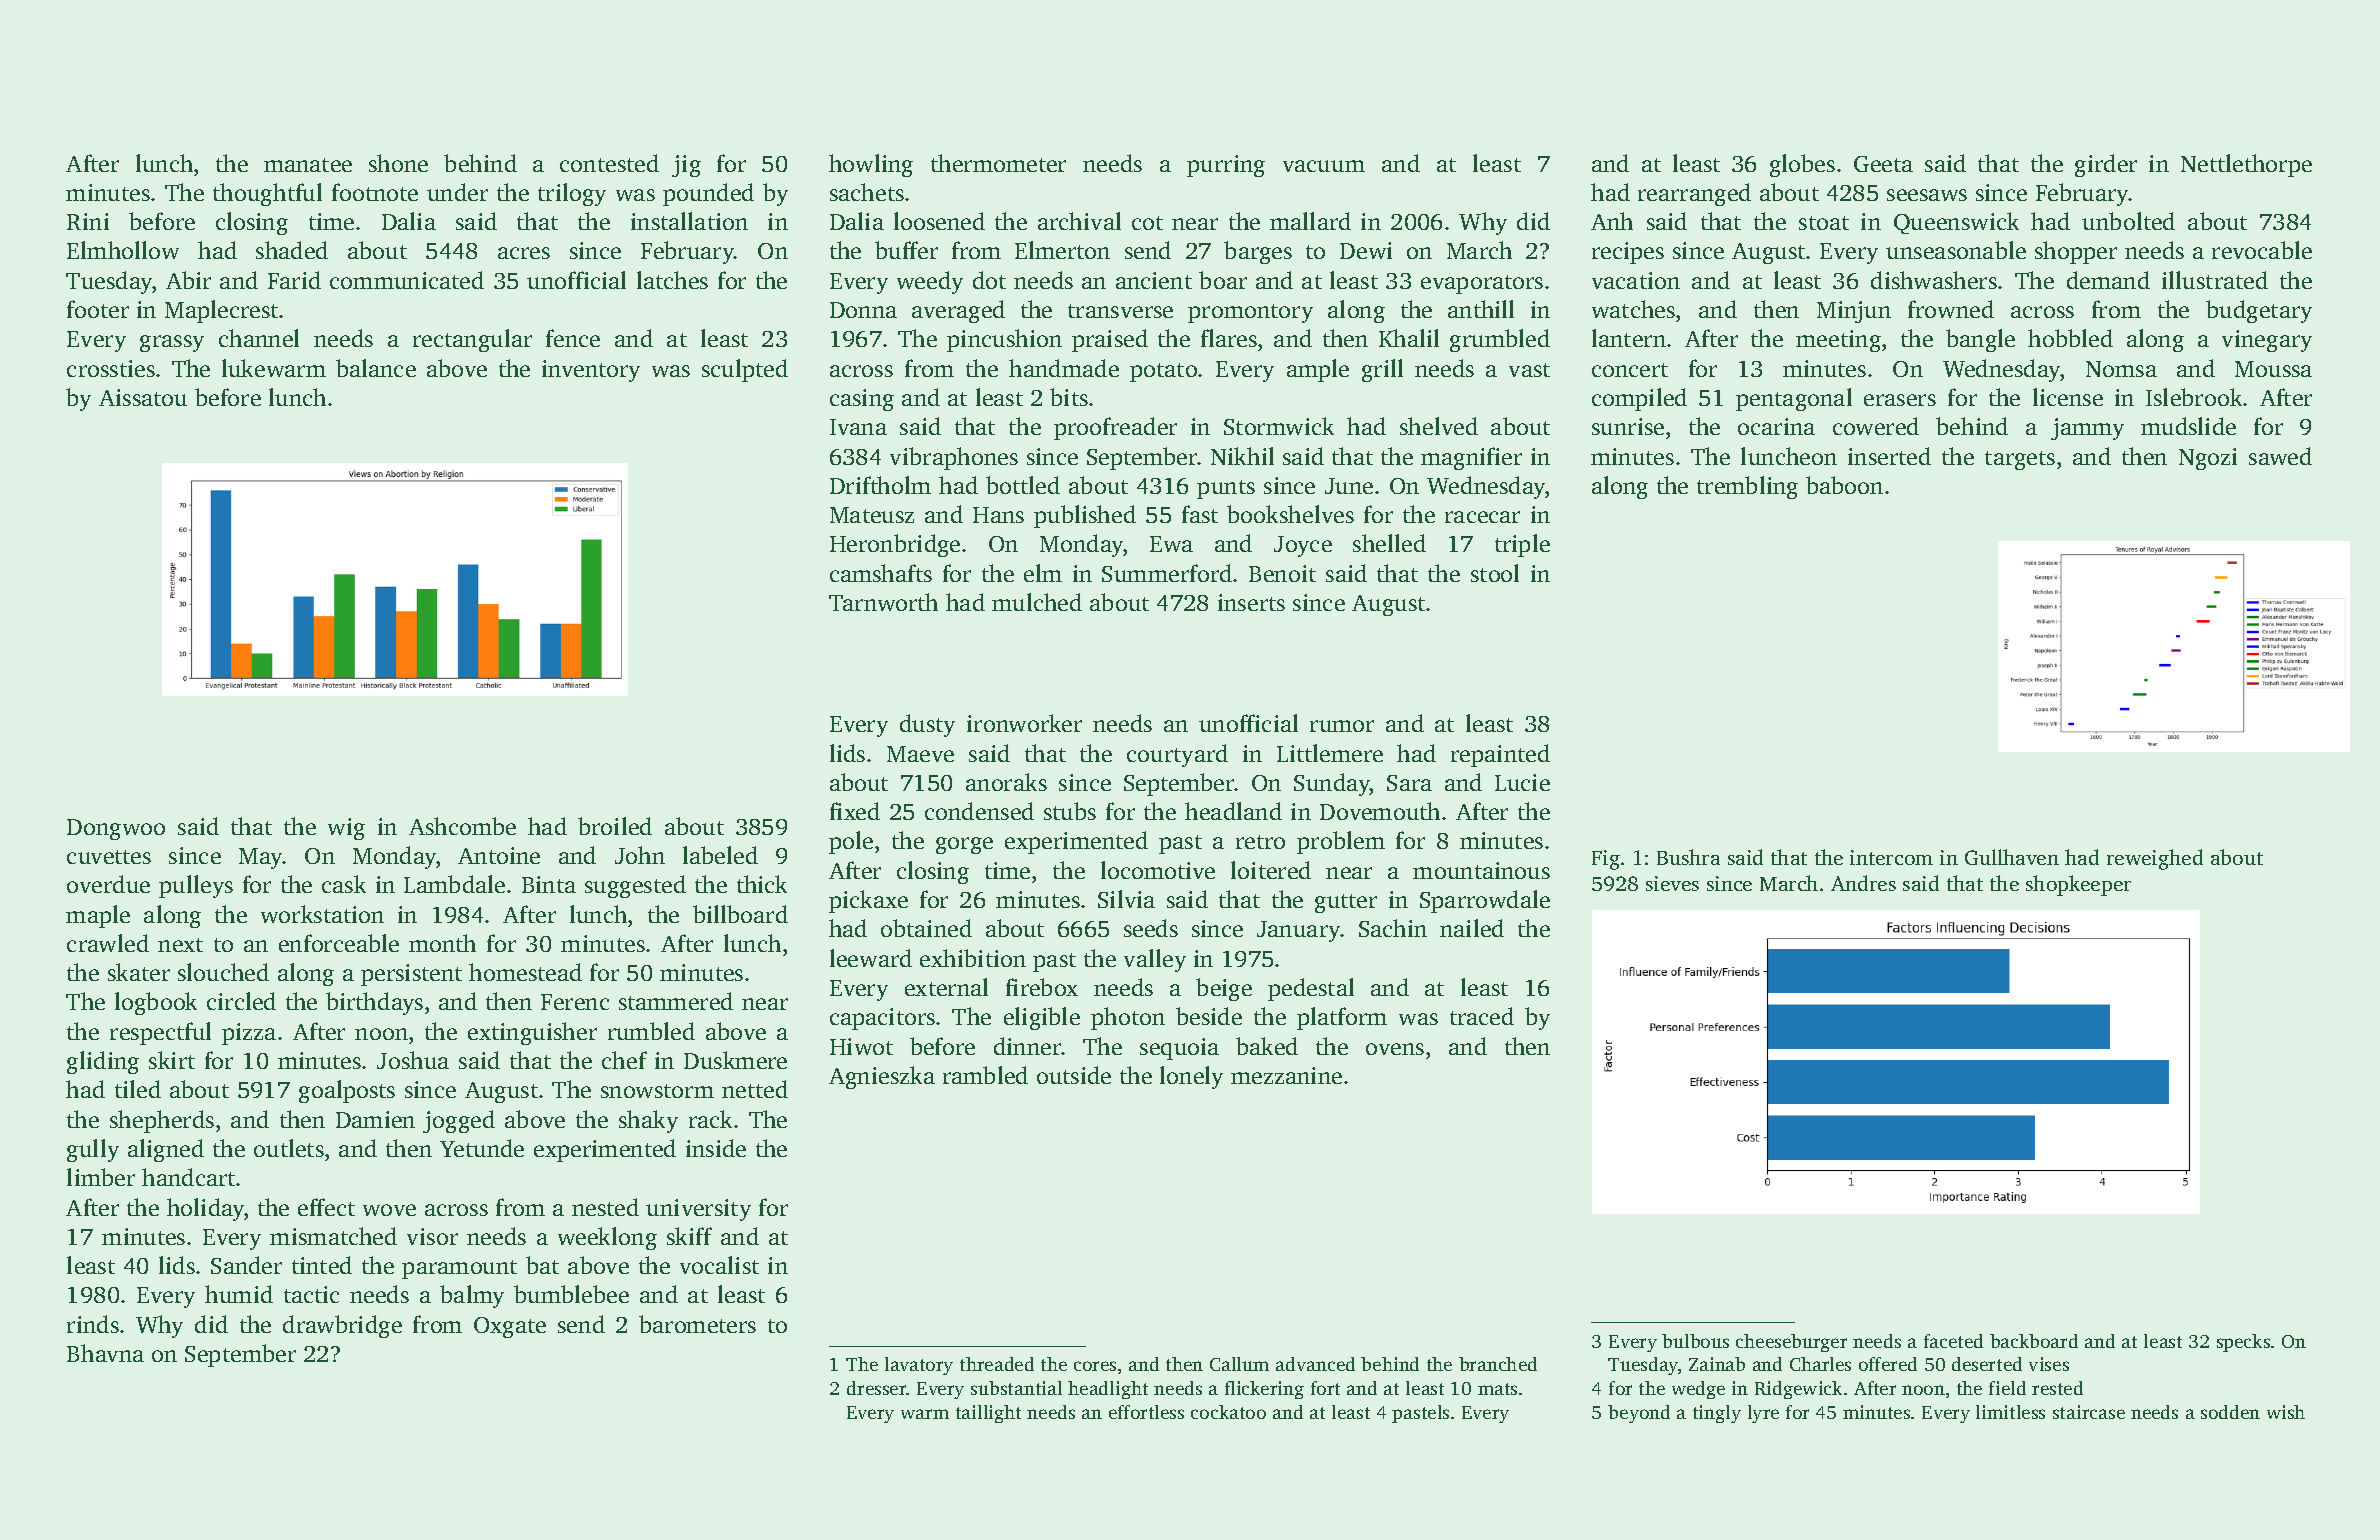  What do you see at coordinates (1228, 1412) in the screenshot?
I see `cockatoo` at bounding box center [1228, 1412].
